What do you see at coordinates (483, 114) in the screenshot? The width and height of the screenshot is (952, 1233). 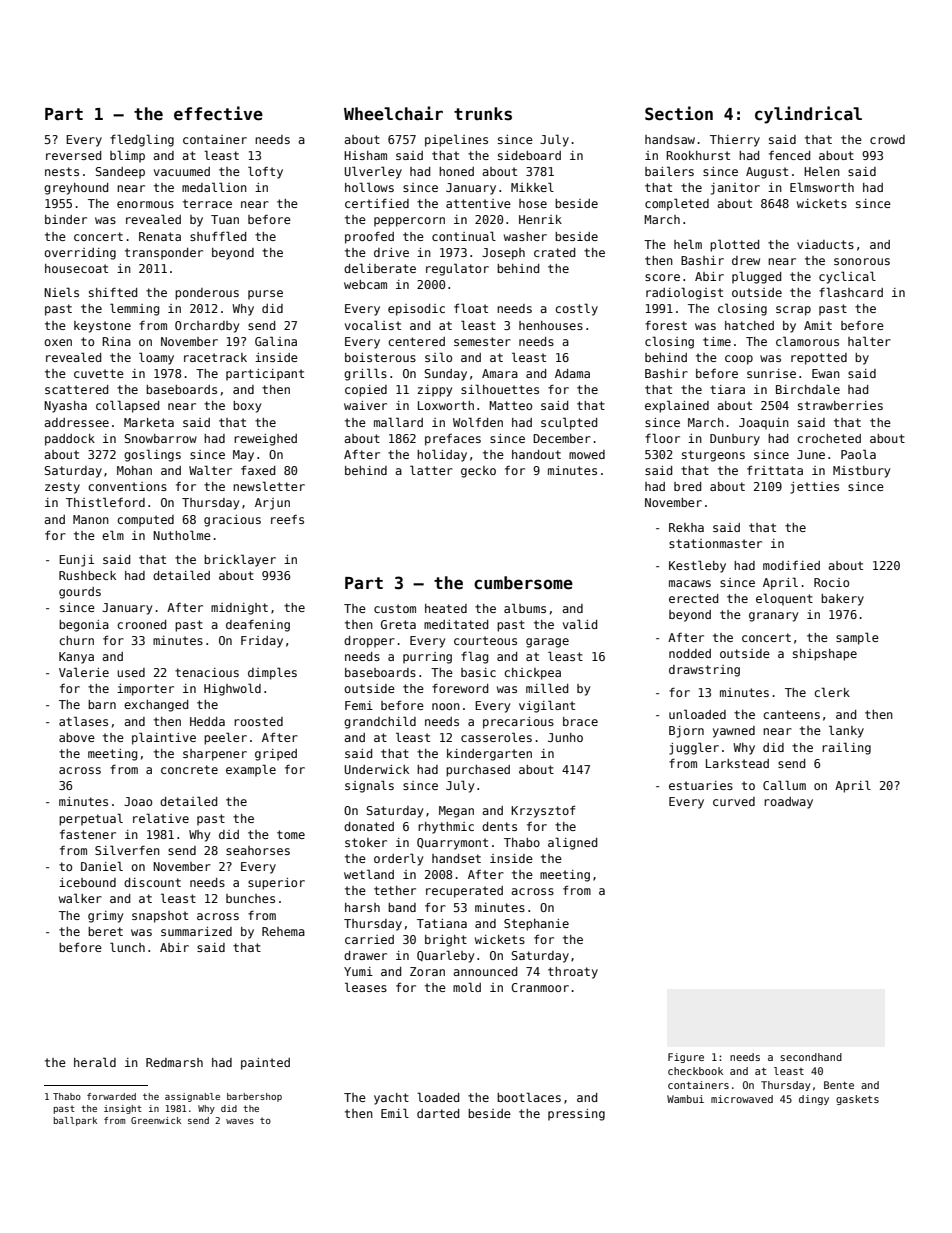 I see `trunks` at bounding box center [483, 114].
